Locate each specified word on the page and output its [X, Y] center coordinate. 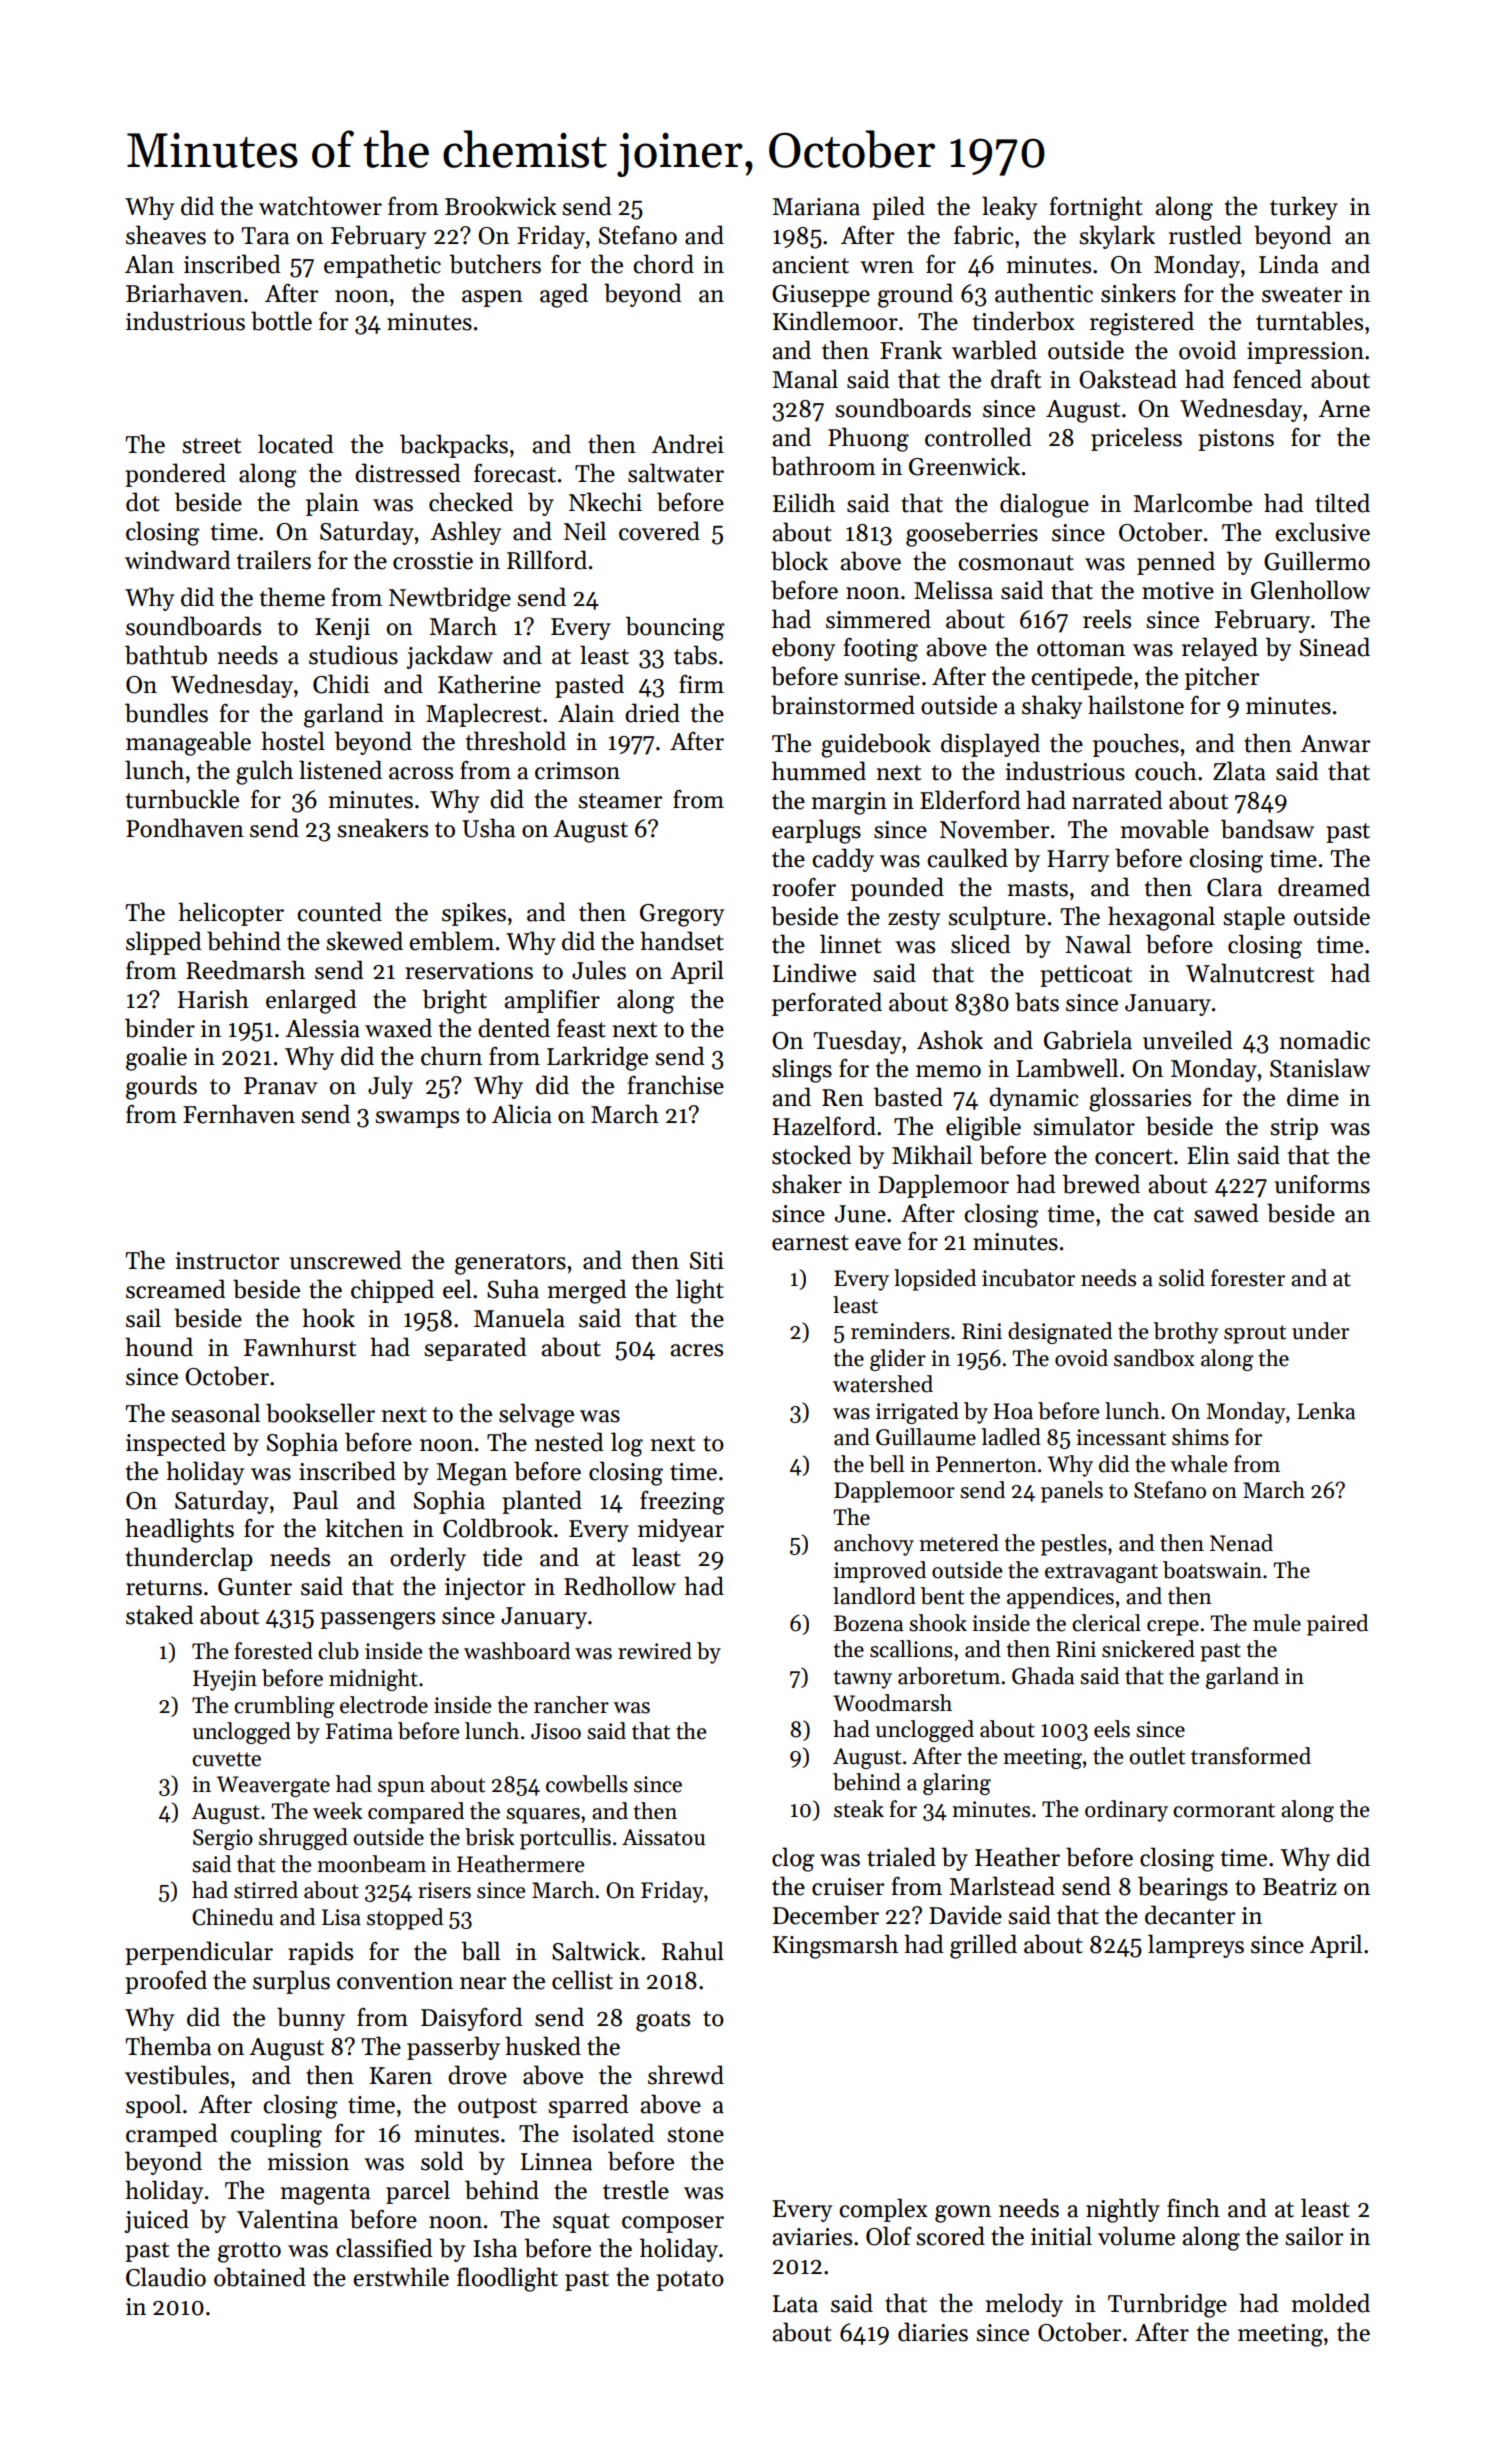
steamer [620, 801]
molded [1331, 2303]
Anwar [1335, 744]
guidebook [876, 745]
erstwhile [401, 2277]
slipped [164, 943]
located [296, 444]
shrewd [686, 2075]
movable [1165, 829]
